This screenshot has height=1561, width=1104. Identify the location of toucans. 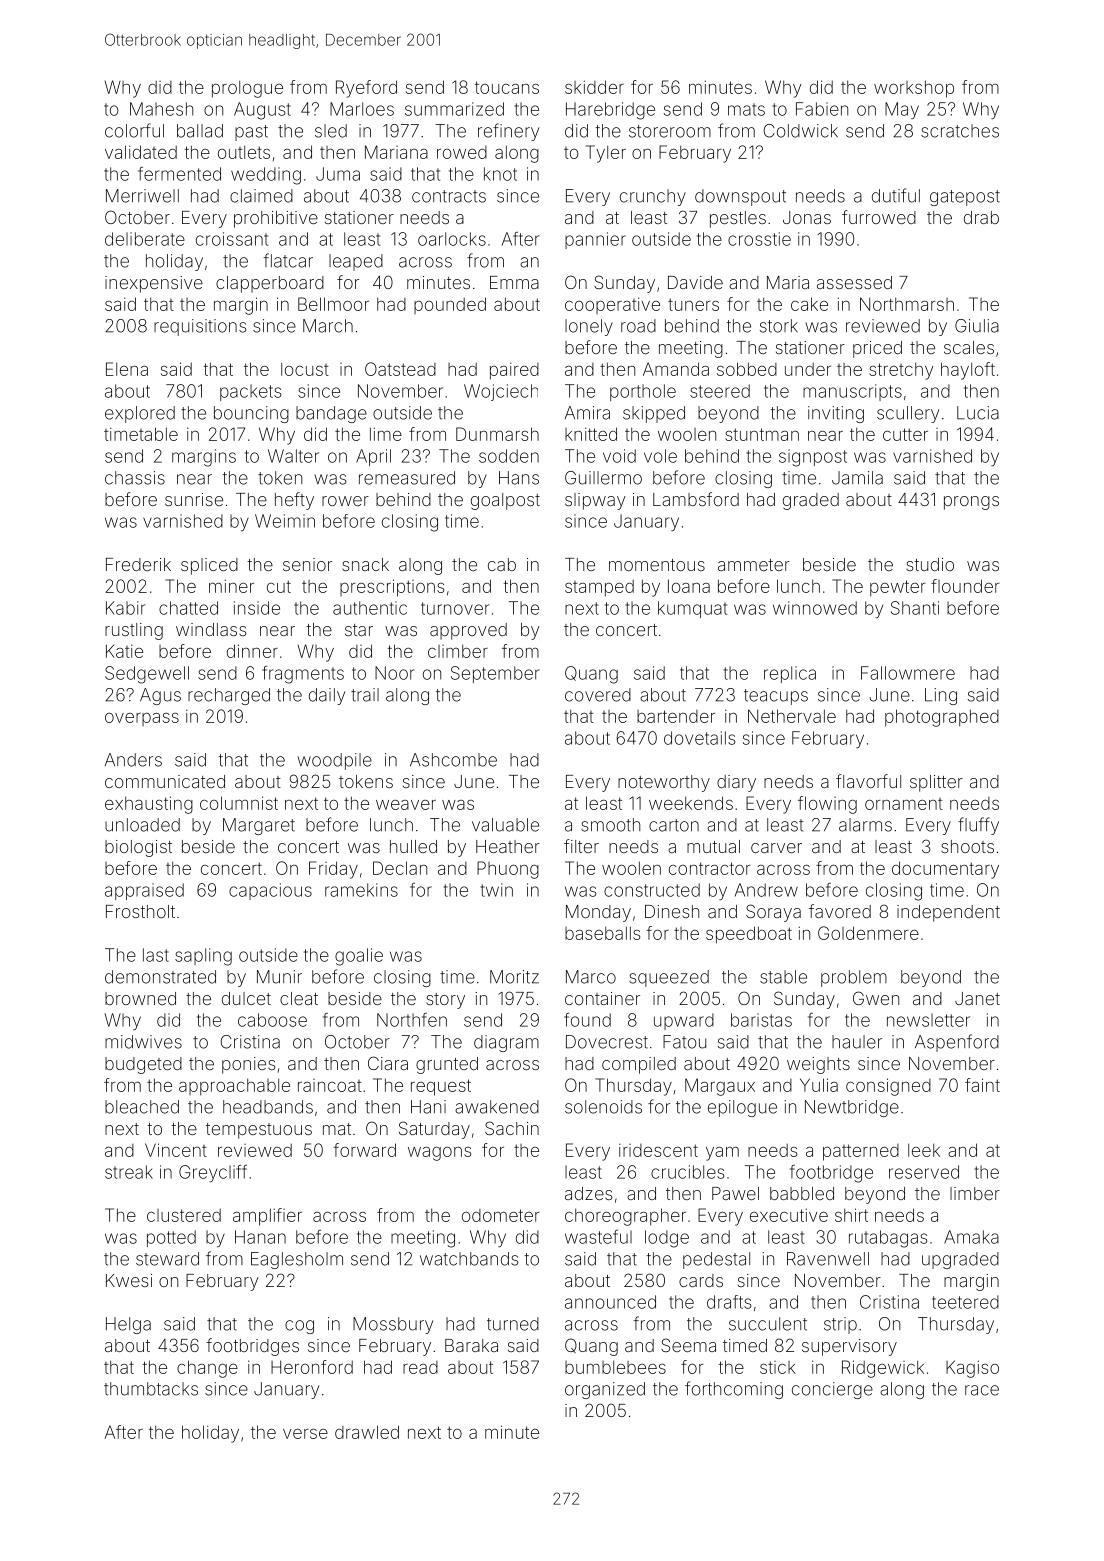
(507, 87).
